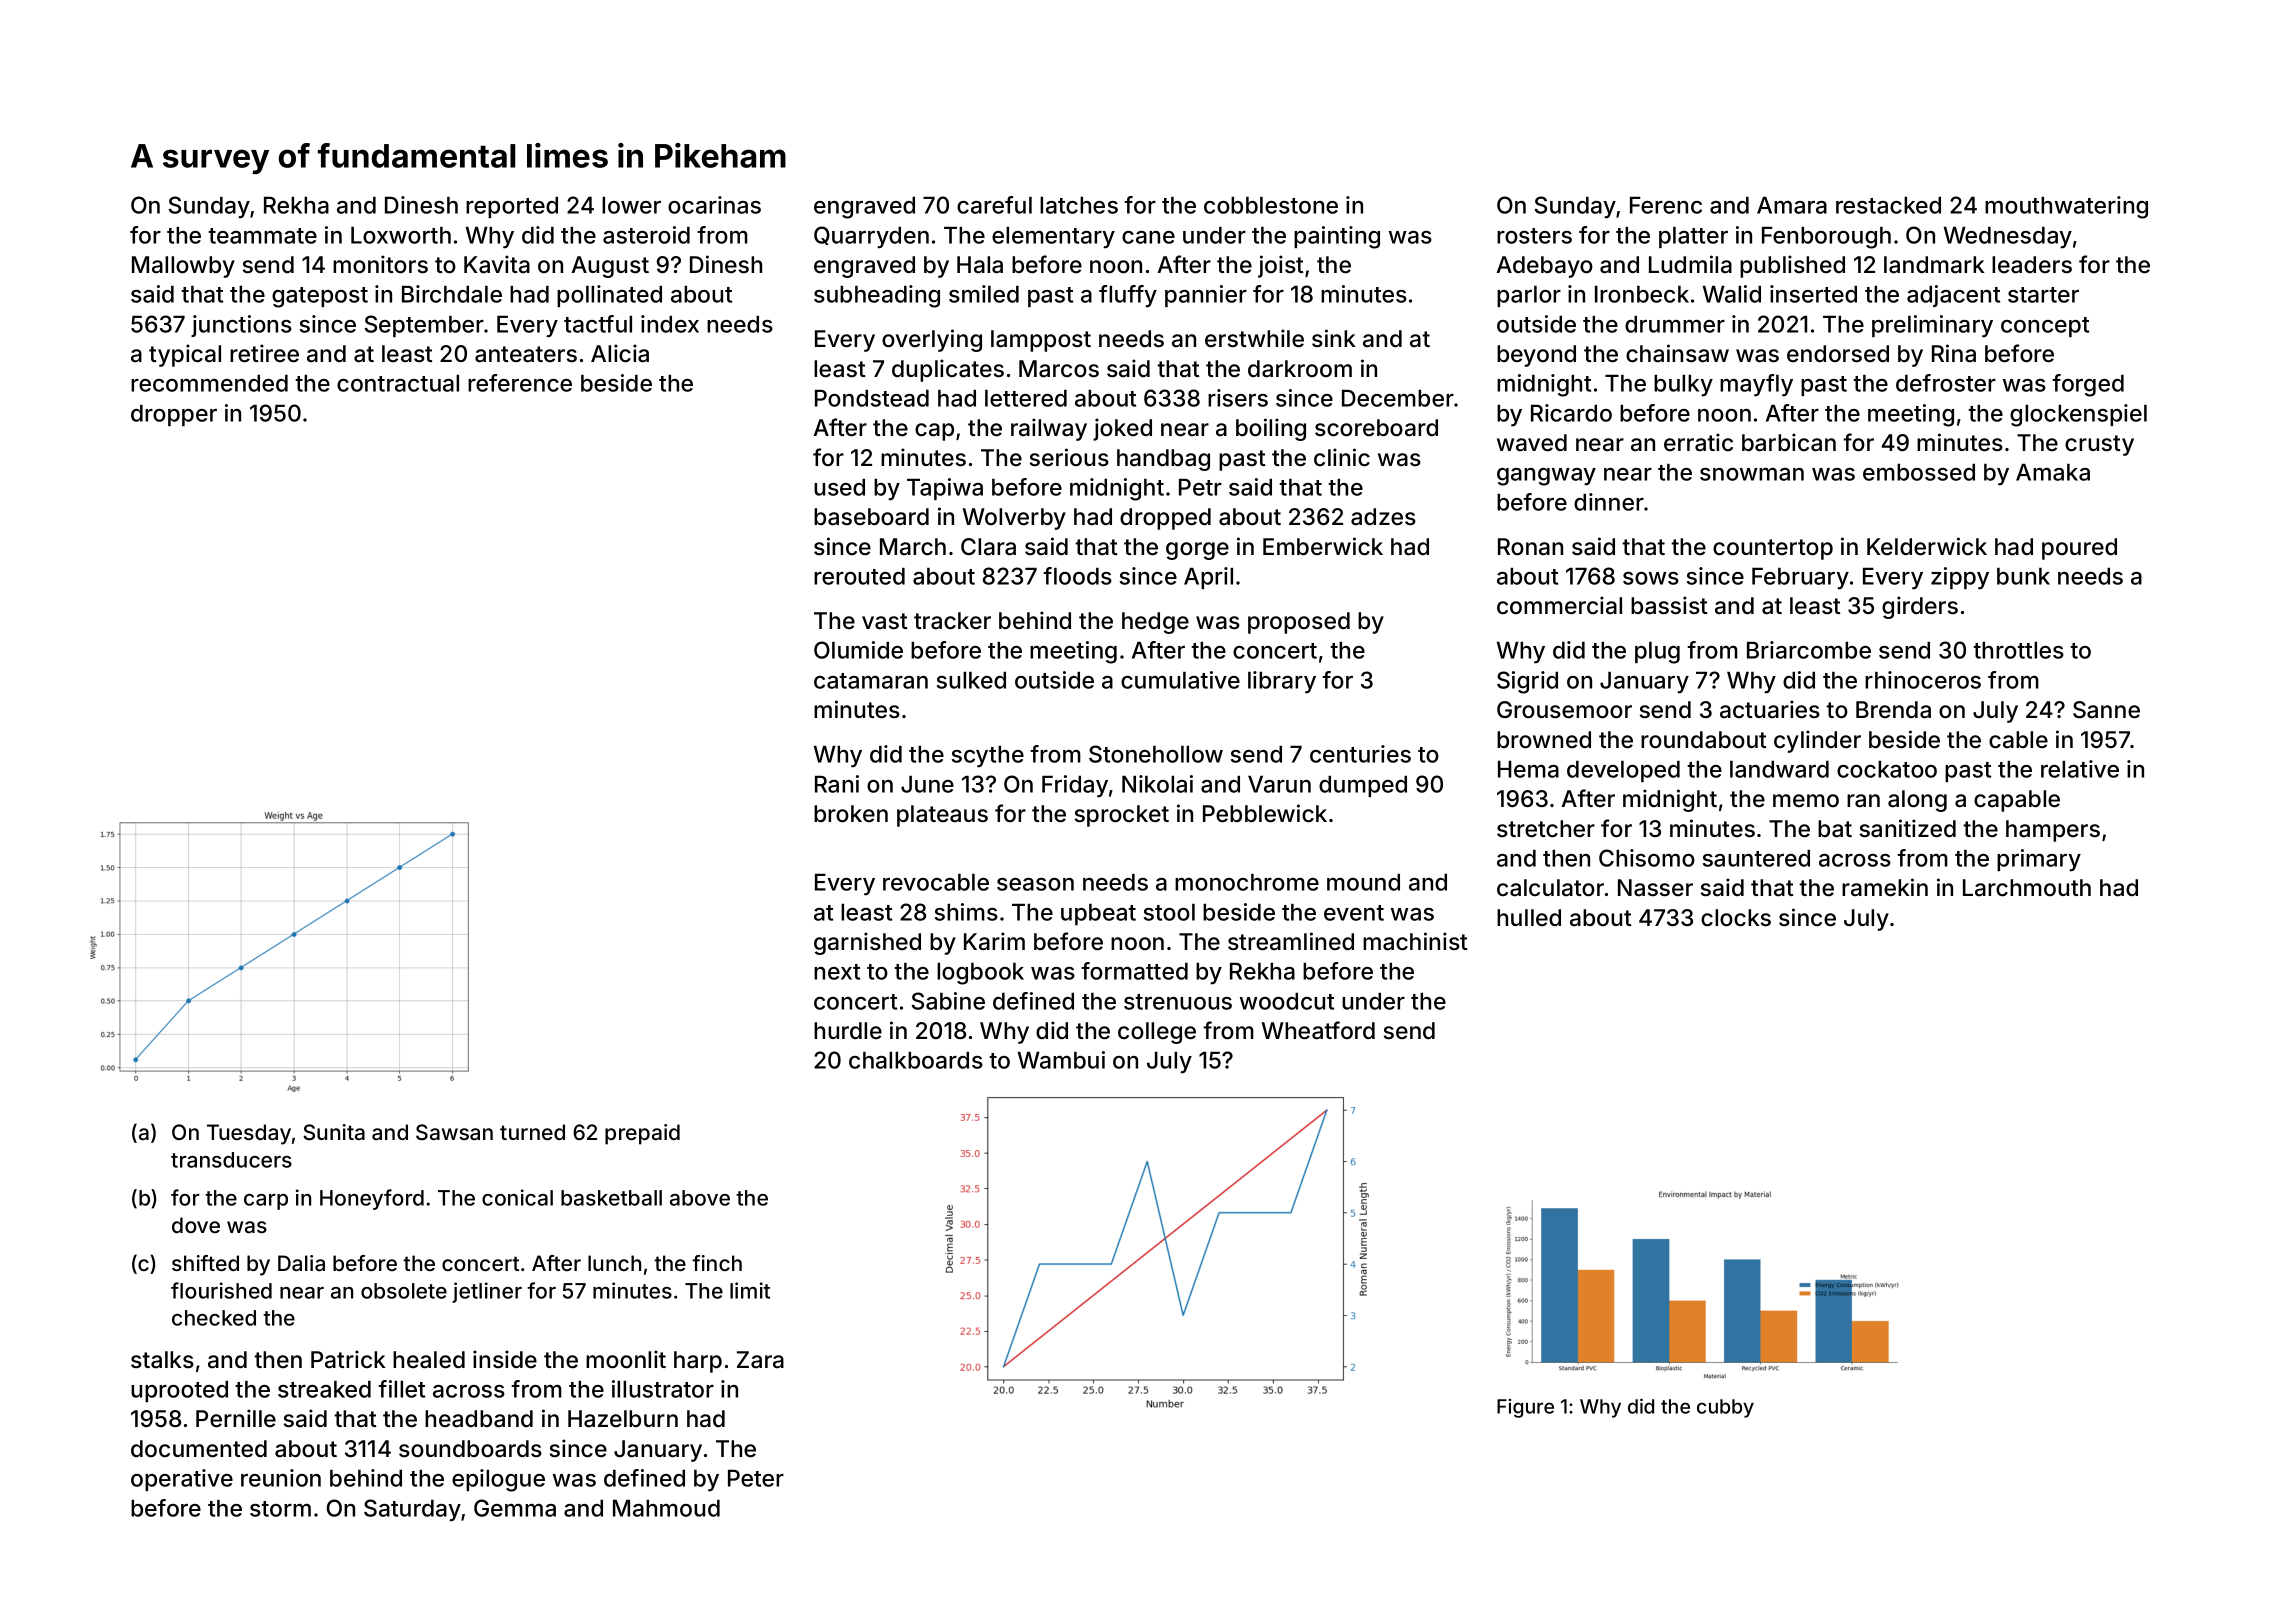 Image resolution: width=2282 pixels, height=1614 pixels. Describe the element at coordinates (859, 576) in the screenshot. I see `rerouted` at that location.
